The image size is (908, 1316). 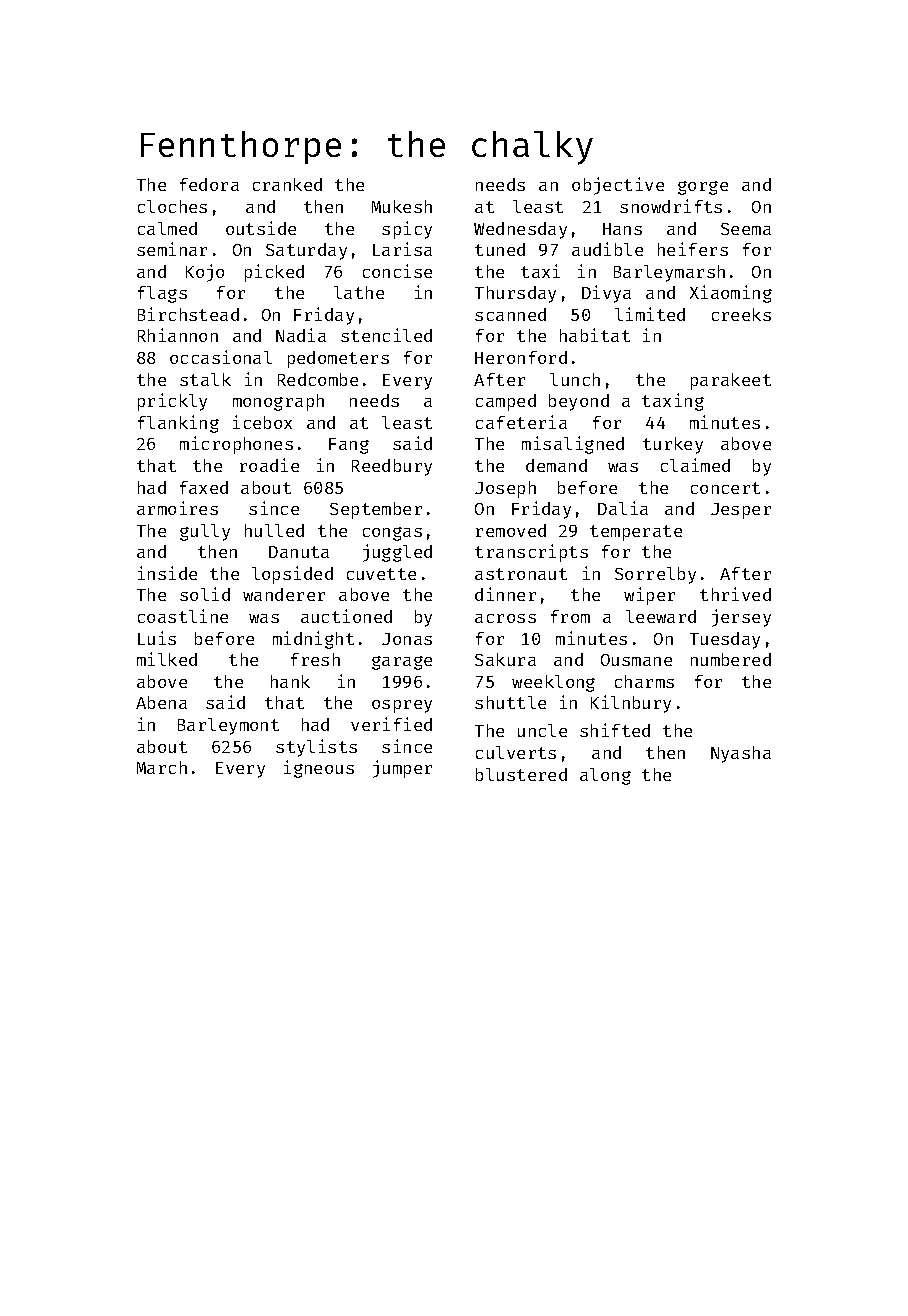 What do you see at coordinates (521, 357) in the screenshot?
I see `Heronford` at bounding box center [521, 357].
